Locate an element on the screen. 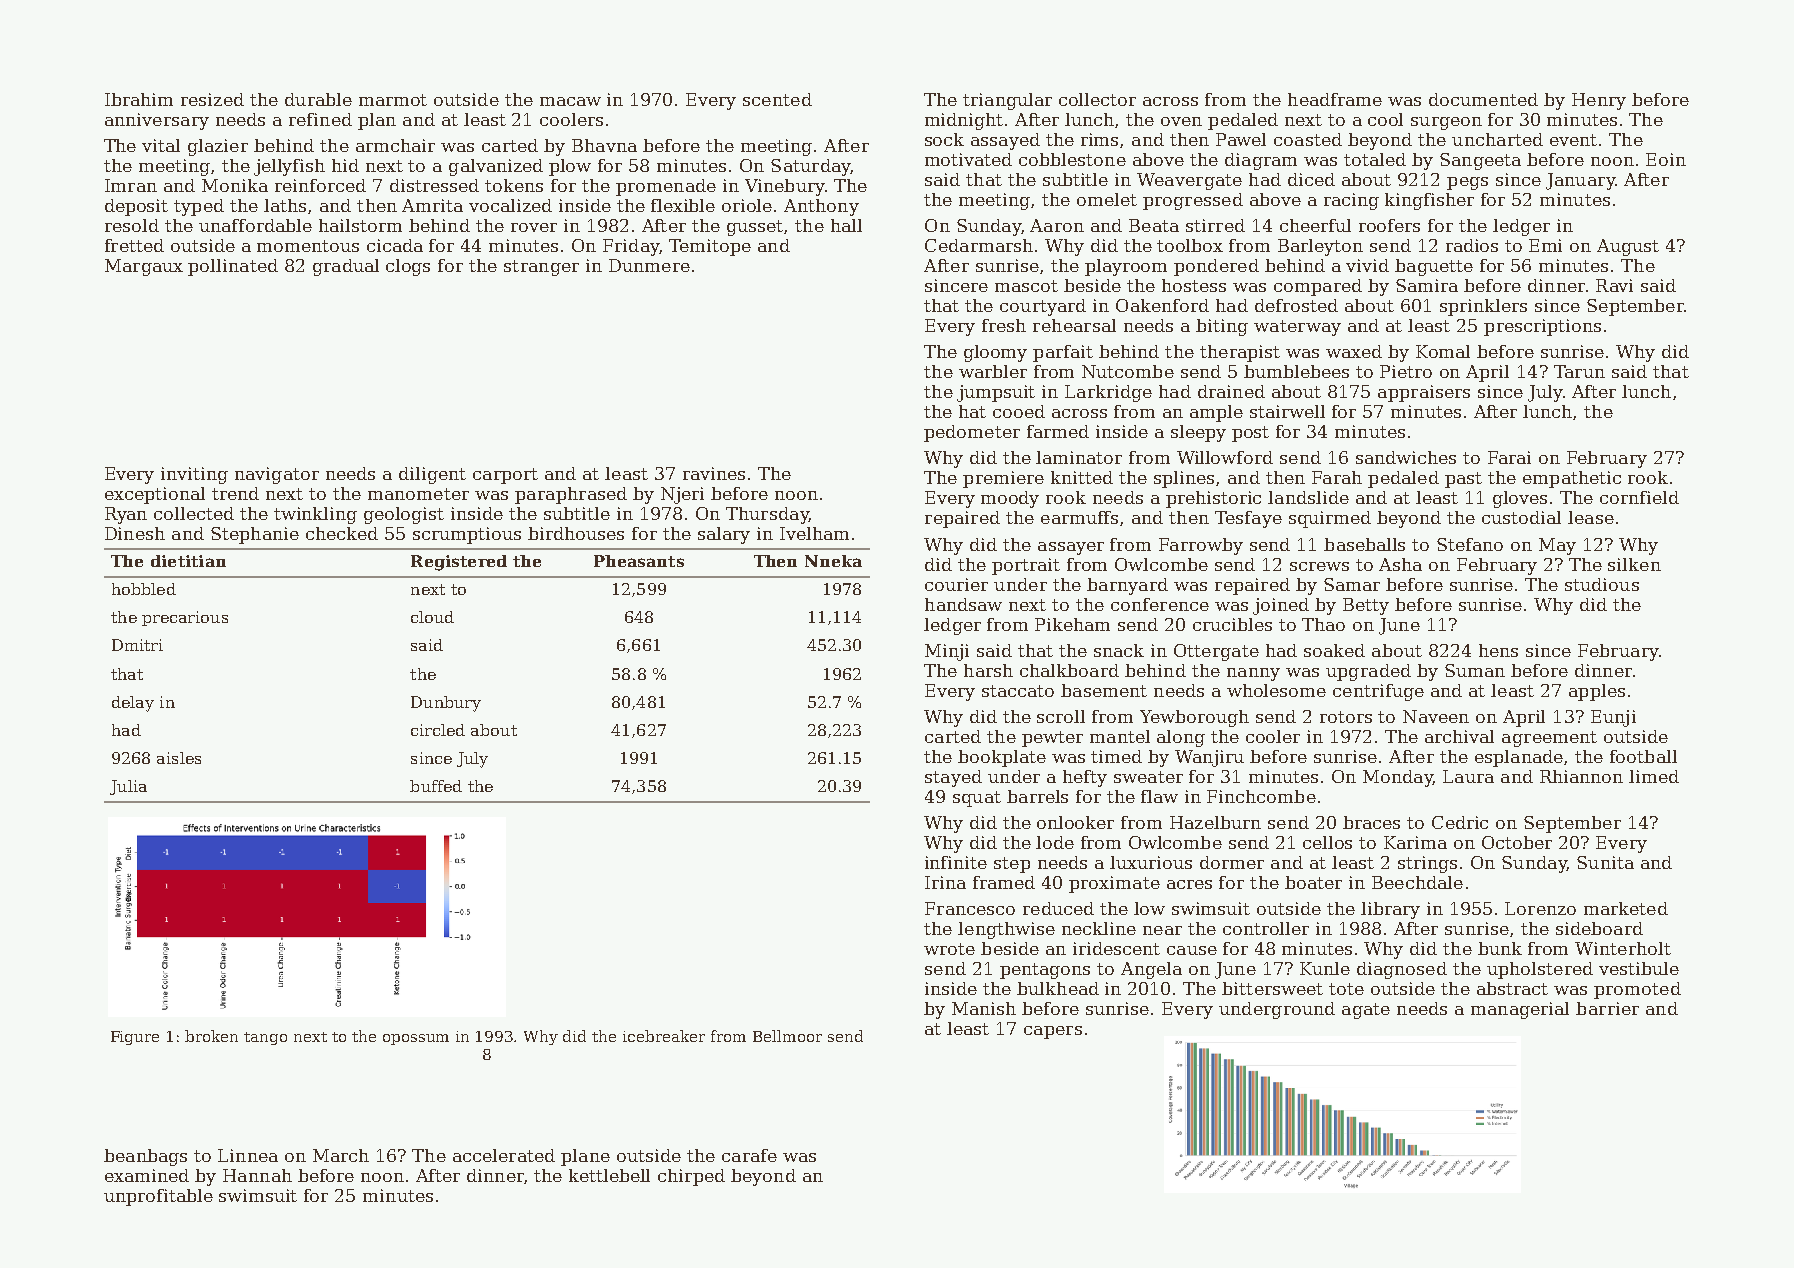 The image size is (1794, 1268). Dunbury is located at coordinates (446, 704).
